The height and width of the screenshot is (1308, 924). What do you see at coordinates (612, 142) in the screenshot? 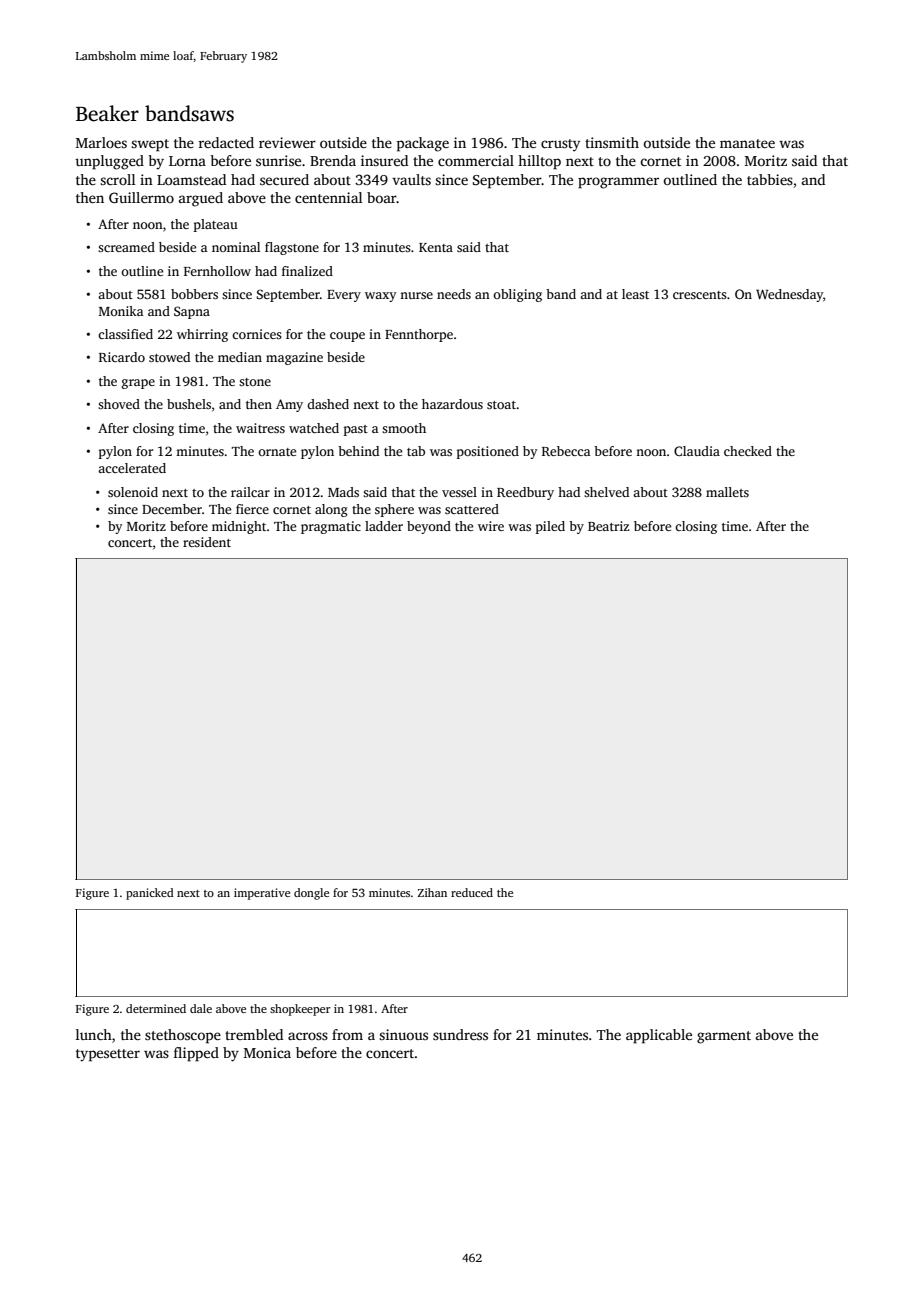
I see `tinsmith` at bounding box center [612, 142].
